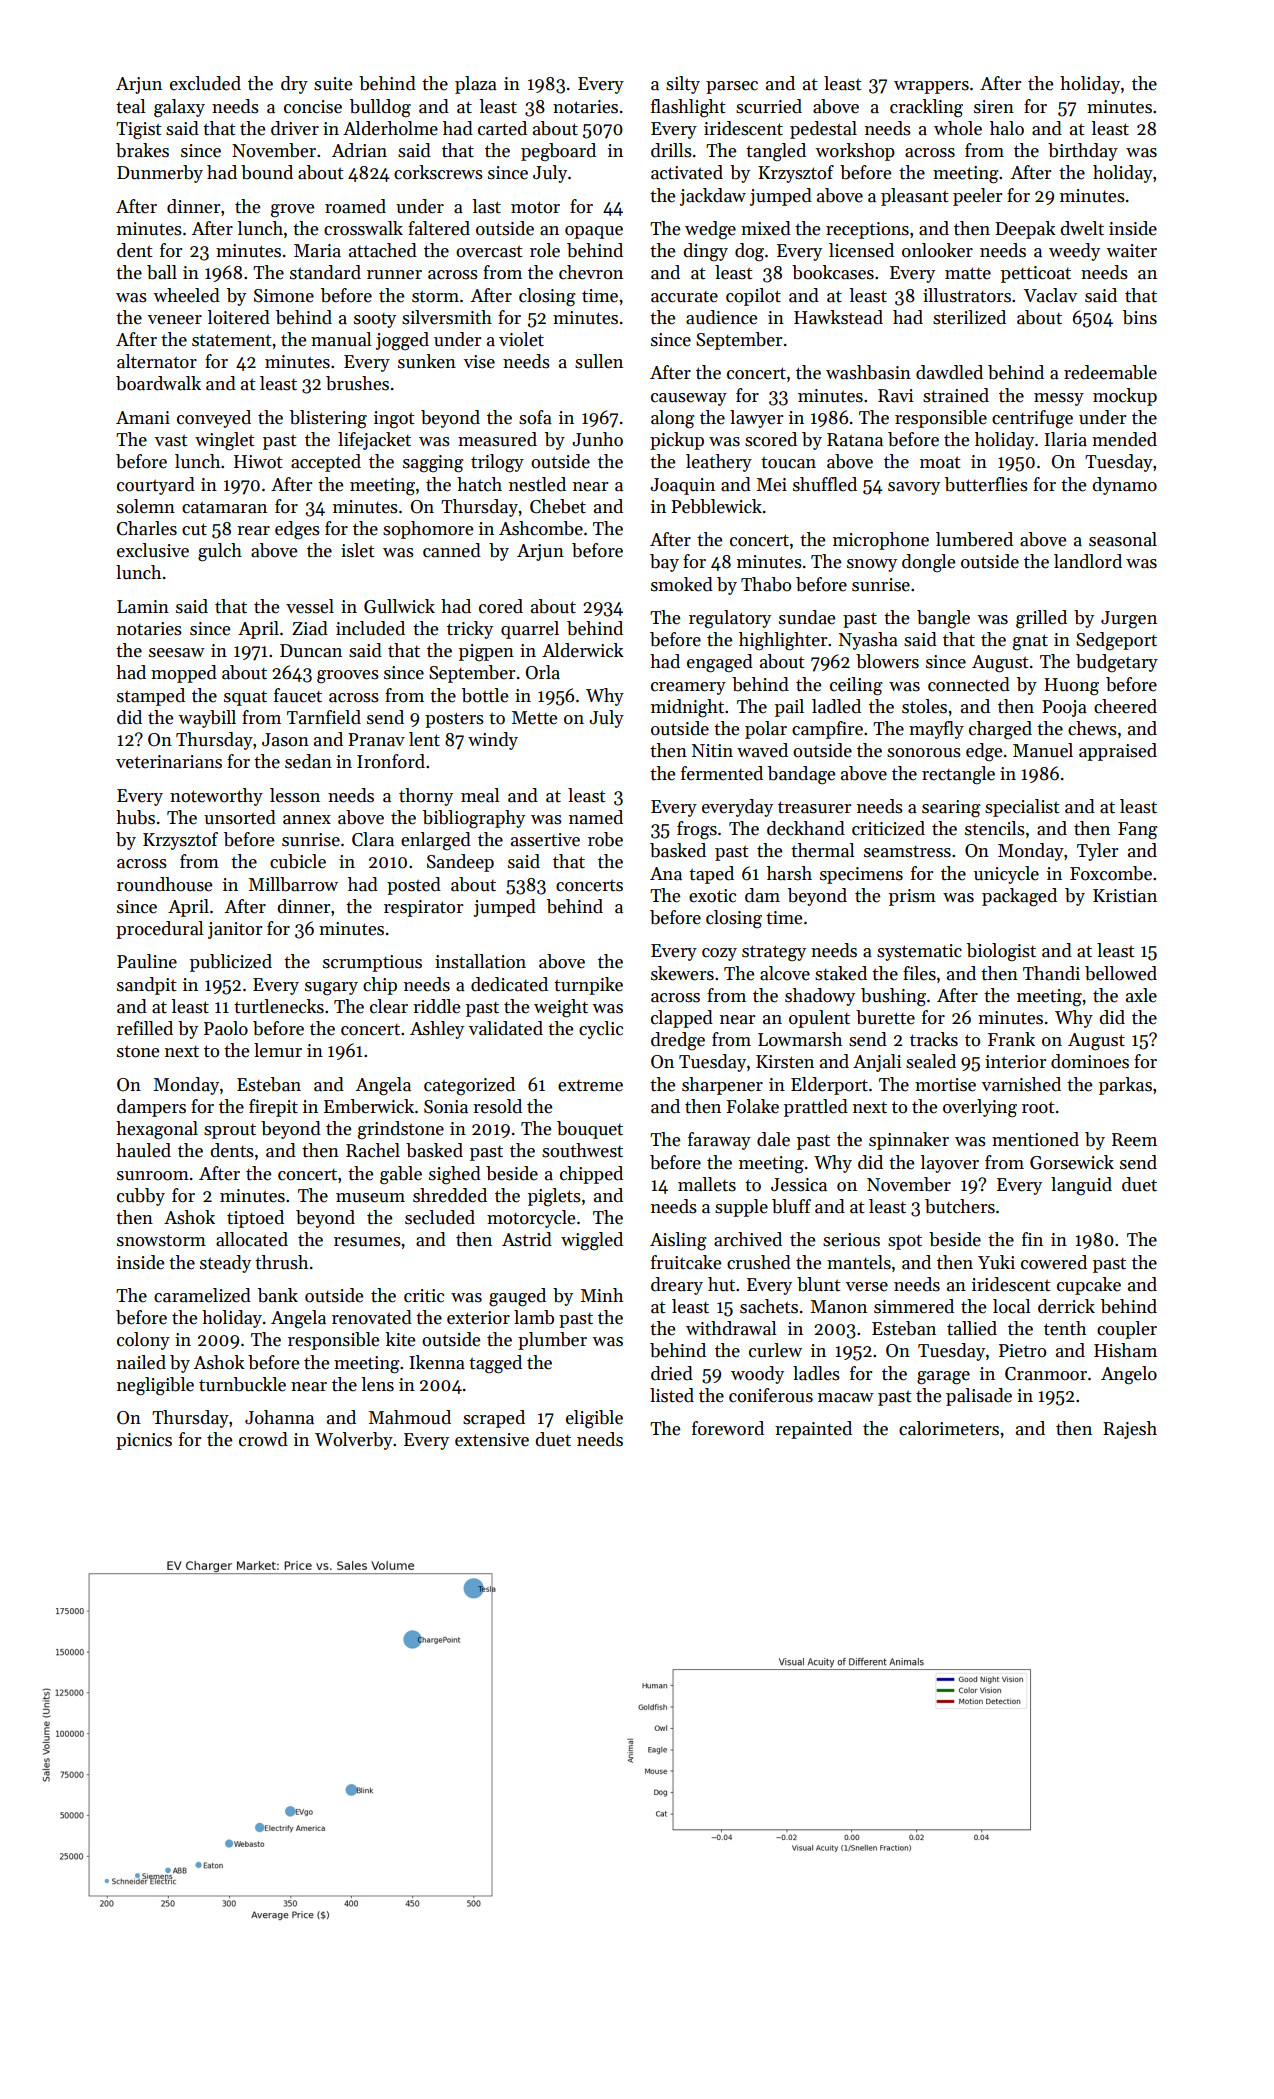 Image resolution: width=1274 pixels, height=2099 pixels. I want to click on Millbarrow, so click(293, 884).
